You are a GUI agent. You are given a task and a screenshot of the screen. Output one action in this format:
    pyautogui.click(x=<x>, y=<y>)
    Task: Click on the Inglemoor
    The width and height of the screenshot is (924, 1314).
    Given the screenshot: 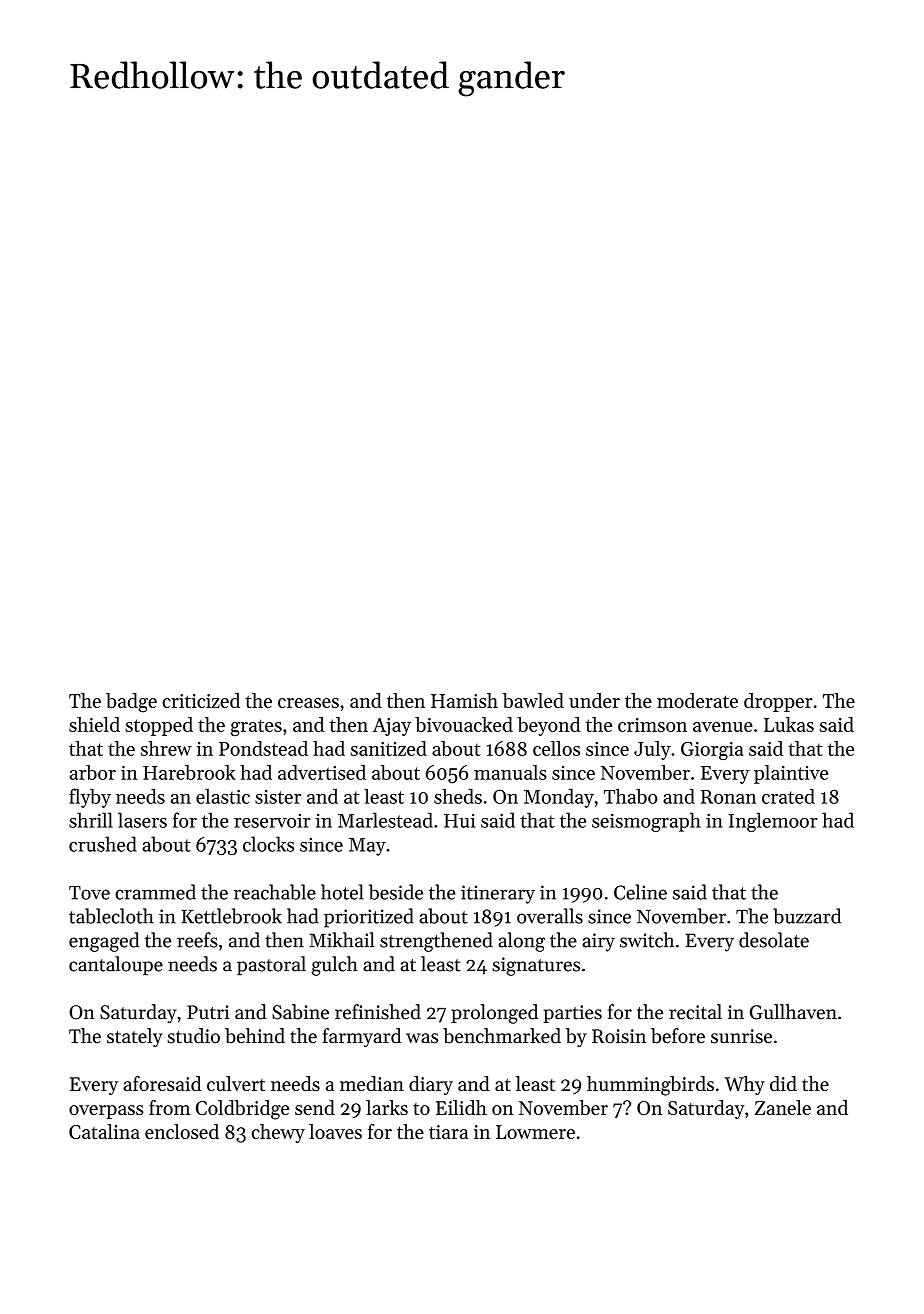 What is the action you would take?
    pyautogui.click(x=772, y=822)
